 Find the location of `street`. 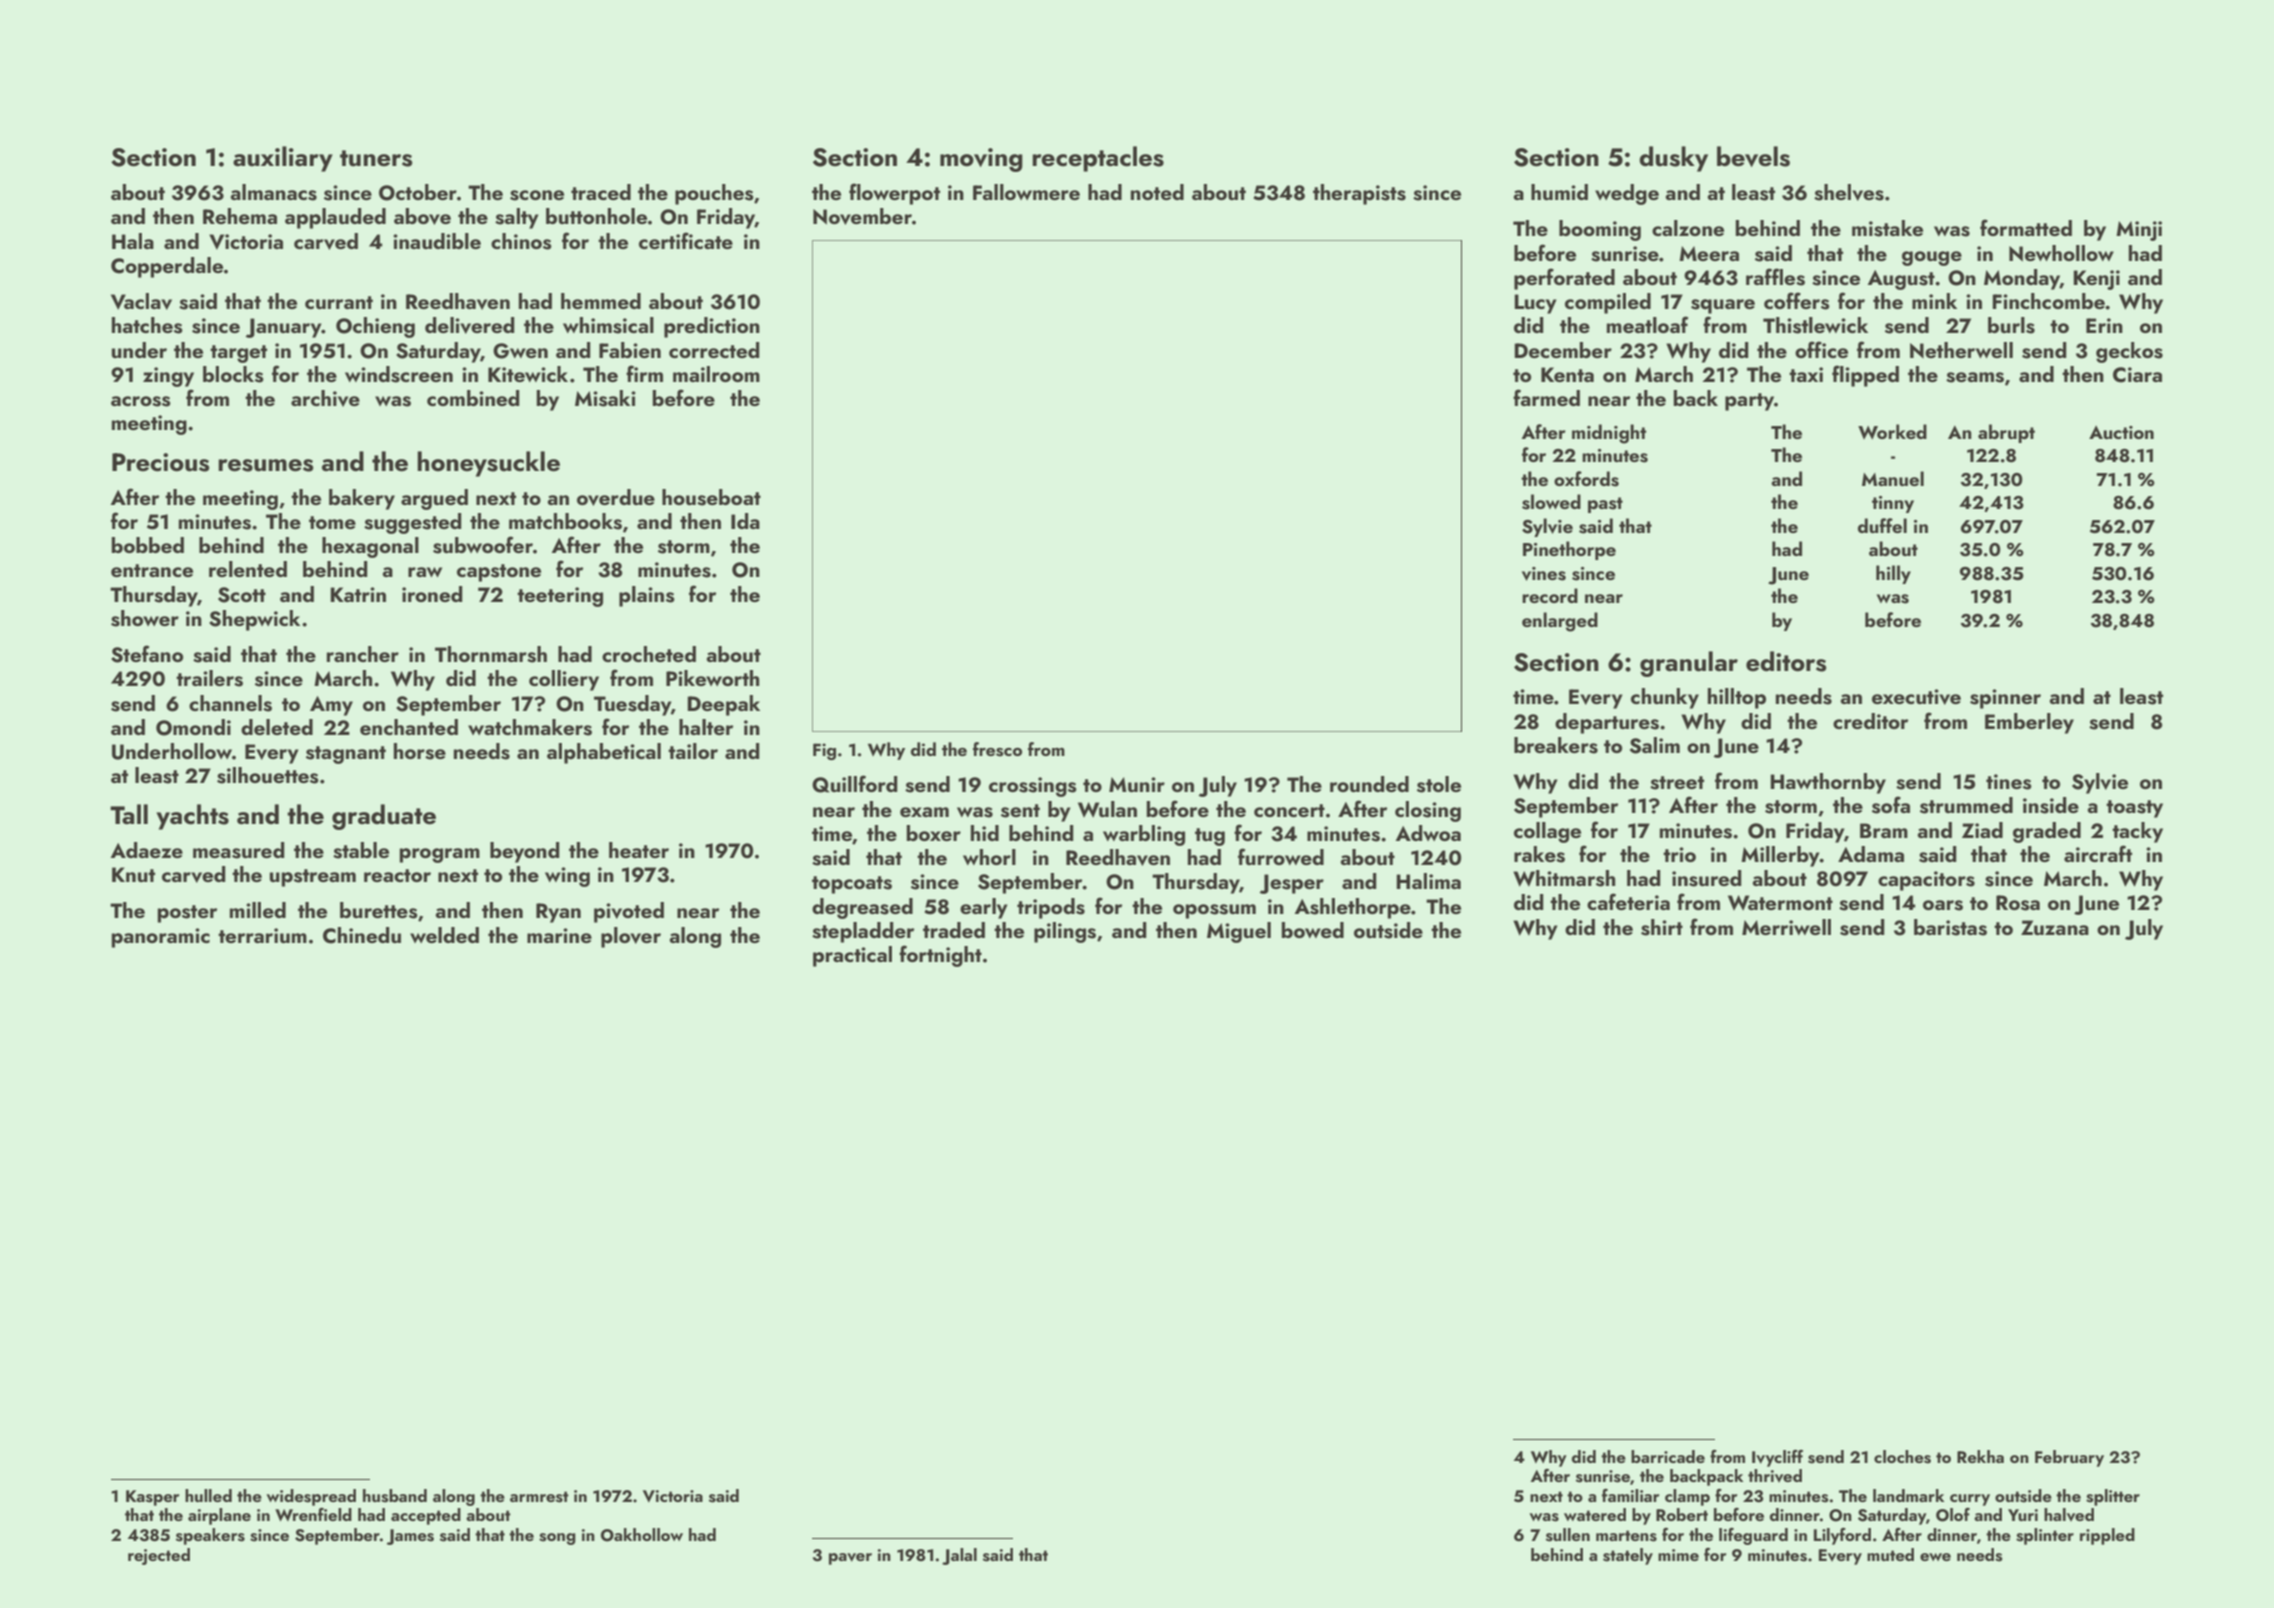

street is located at coordinates (1677, 783).
